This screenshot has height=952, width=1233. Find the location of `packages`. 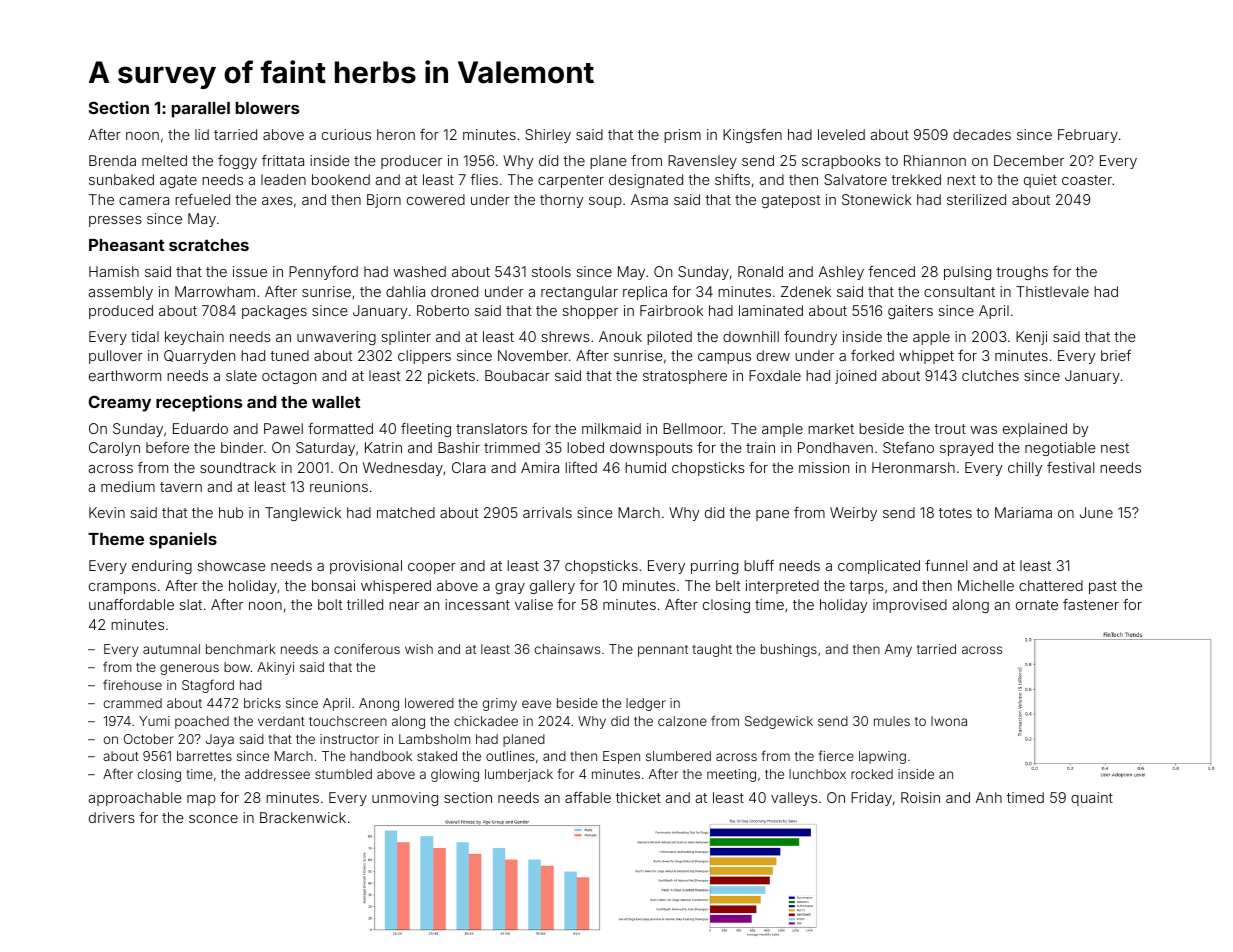

packages is located at coordinates (274, 312).
